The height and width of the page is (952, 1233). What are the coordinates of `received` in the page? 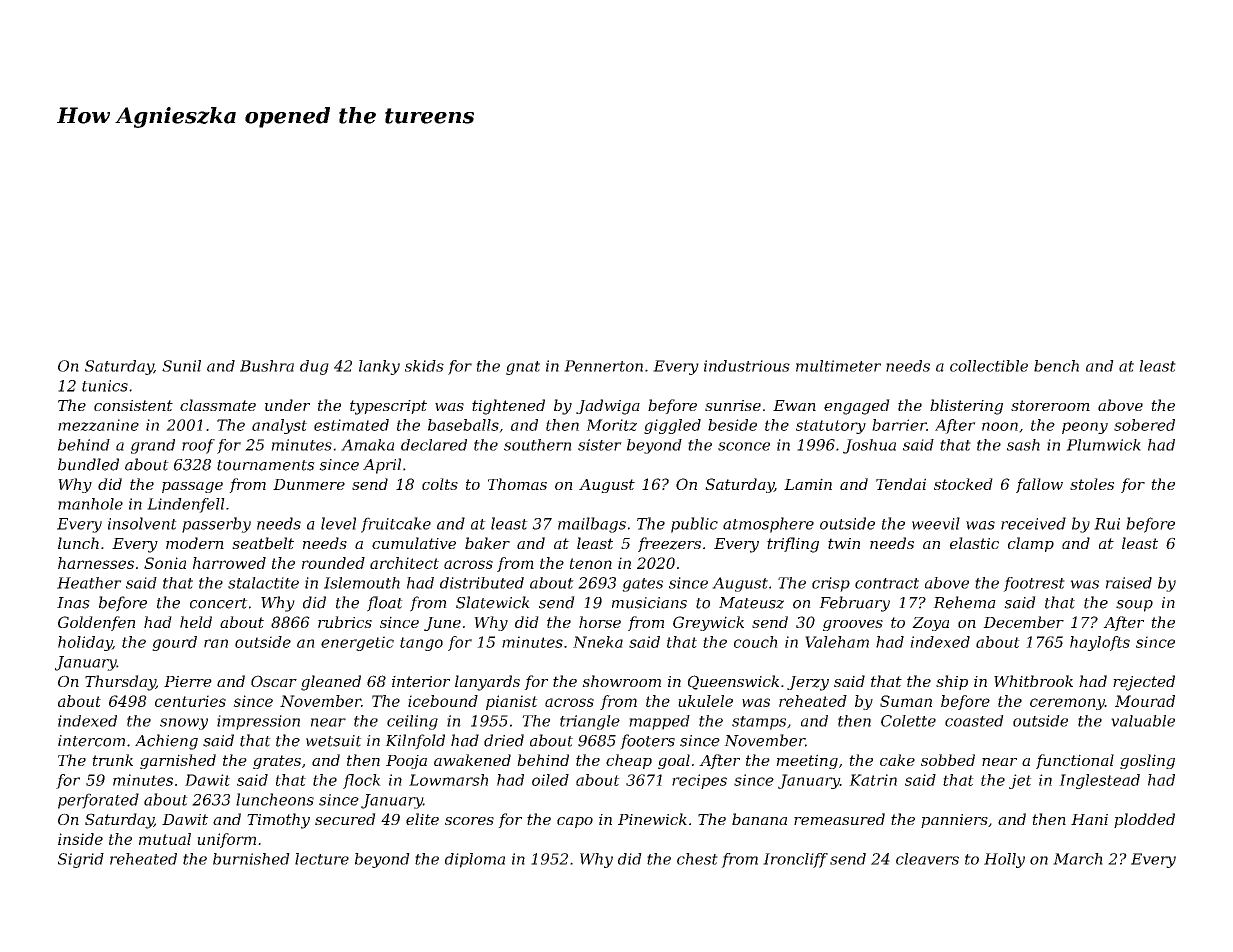 It's located at (1033, 523).
